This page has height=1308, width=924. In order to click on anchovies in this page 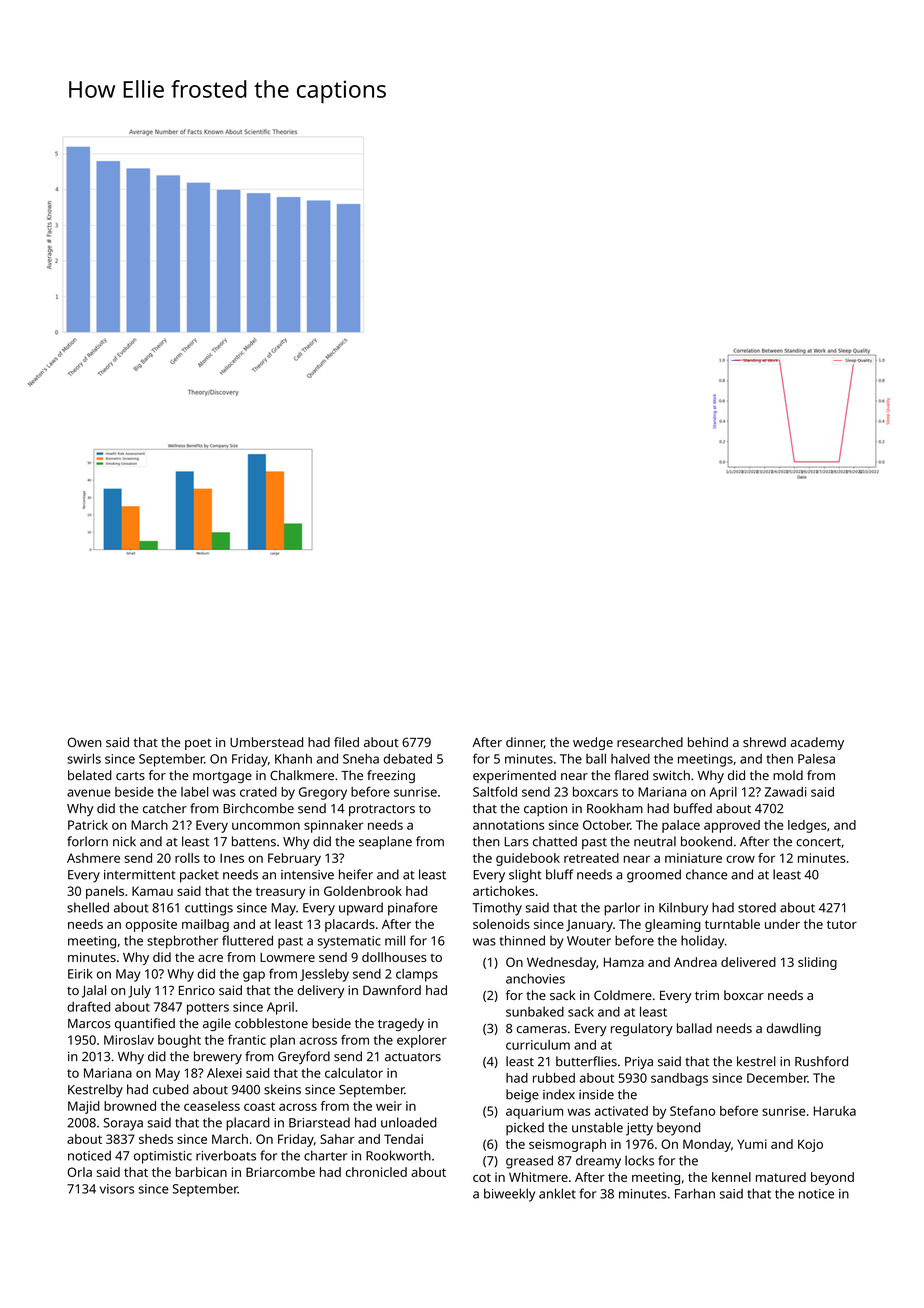, I will do `click(535, 978)`.
